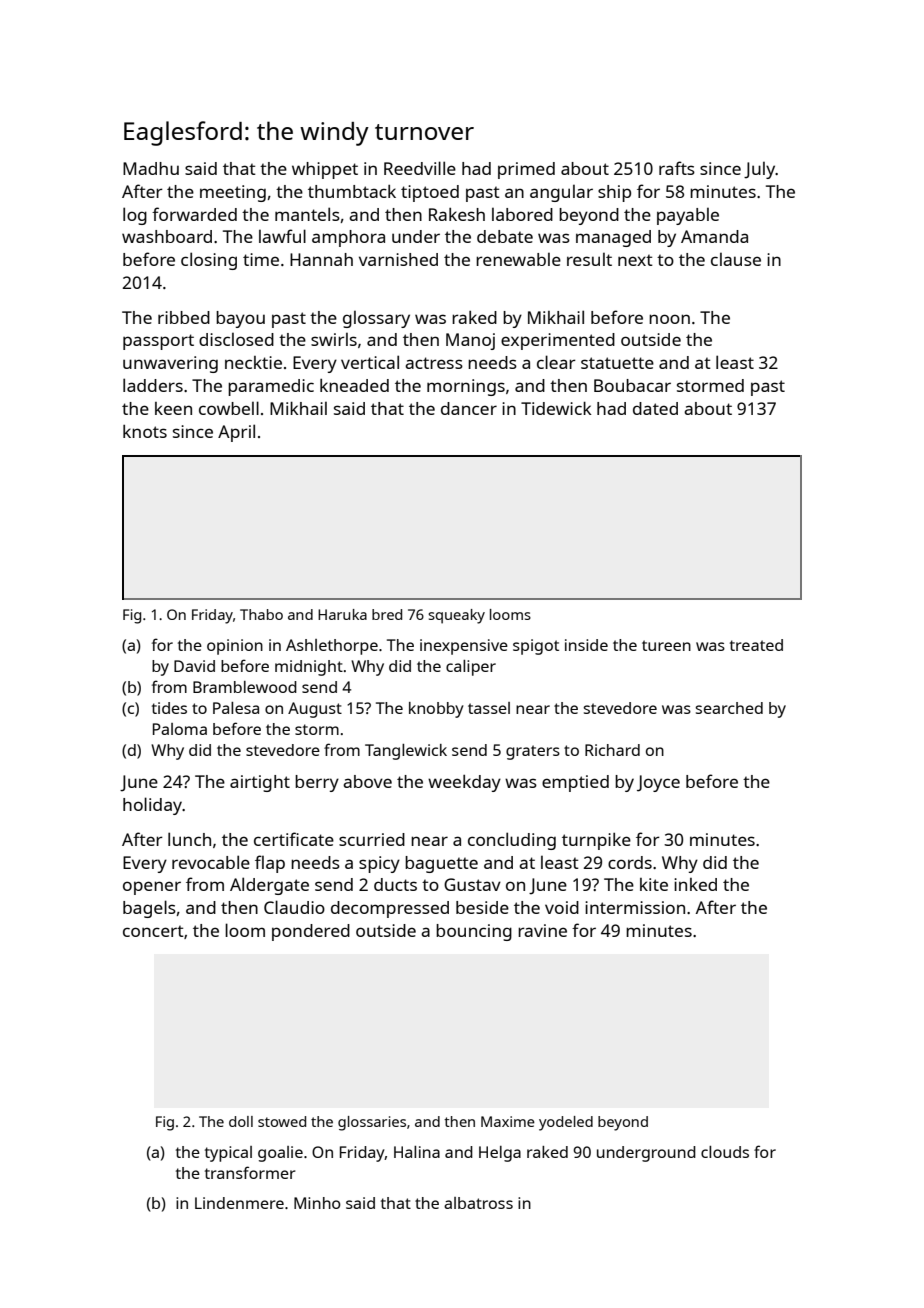 The width and height of the screenshot is (924, 1308). What do you see at coordinates (655, 408) in the screenshot?
I see `dated` at bounding box center [655, 408].
